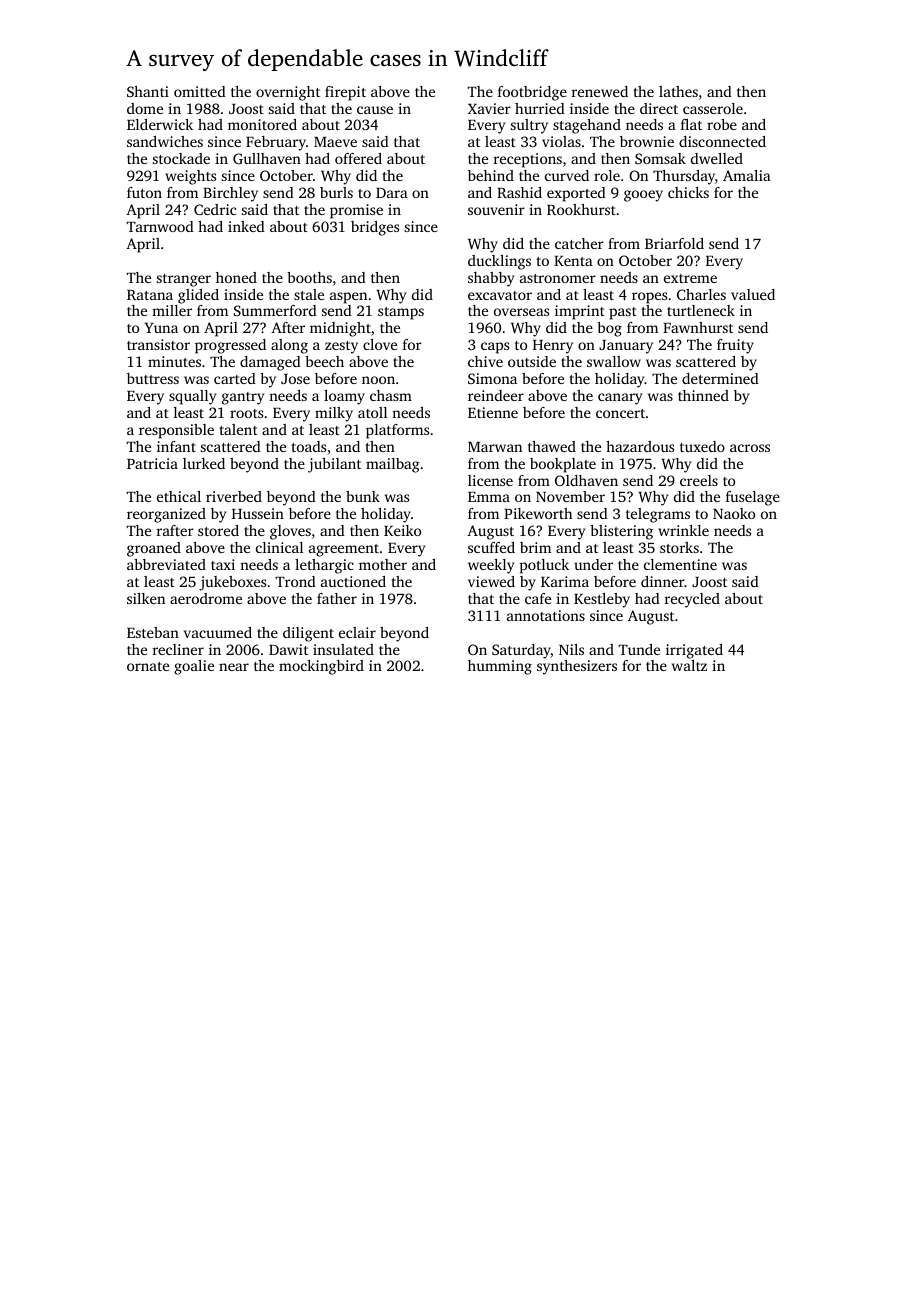  I want to click on Rashid, so click(519, 192).
